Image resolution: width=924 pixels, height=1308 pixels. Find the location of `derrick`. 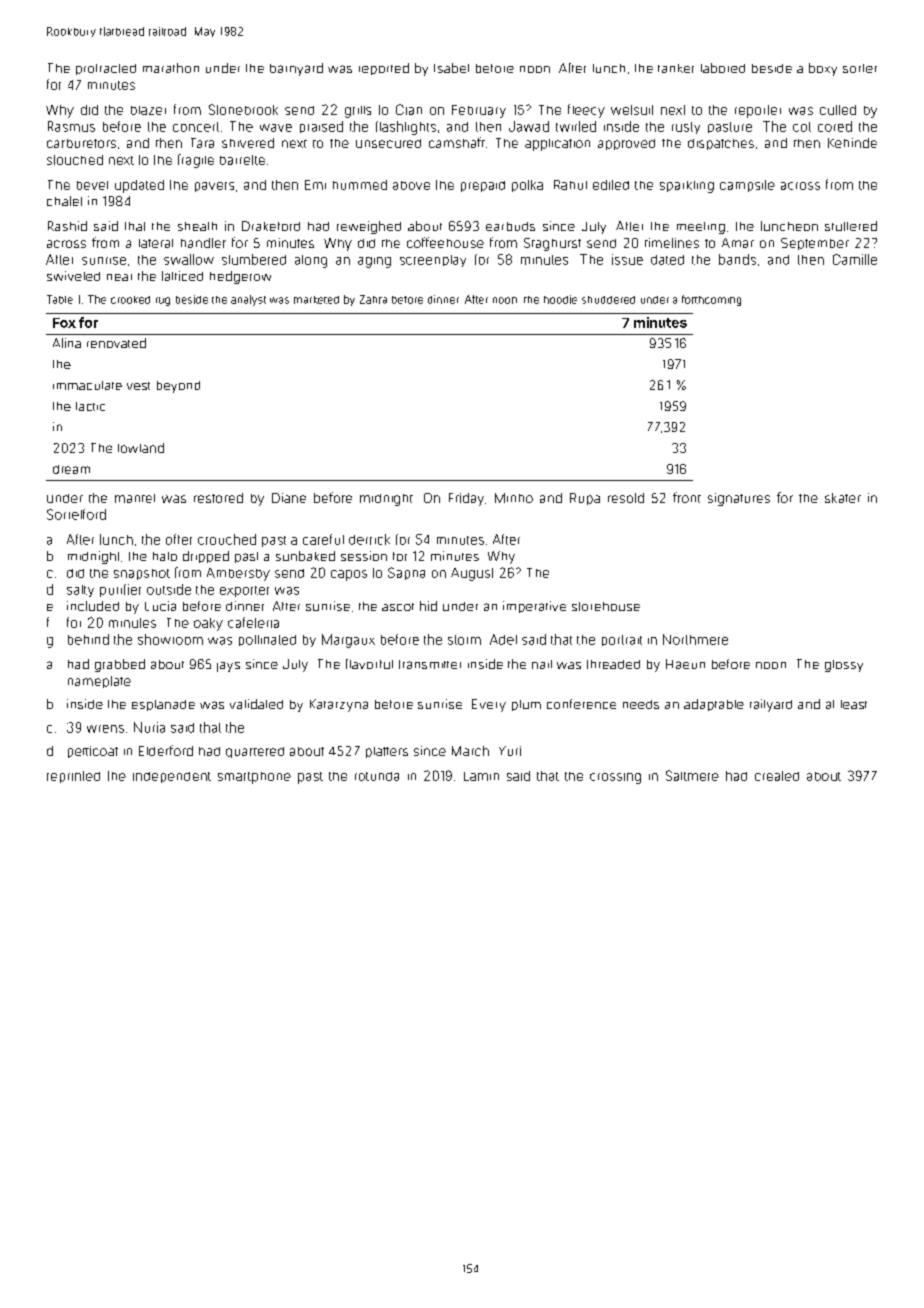

derrick is located at coordinates (369, 539).
